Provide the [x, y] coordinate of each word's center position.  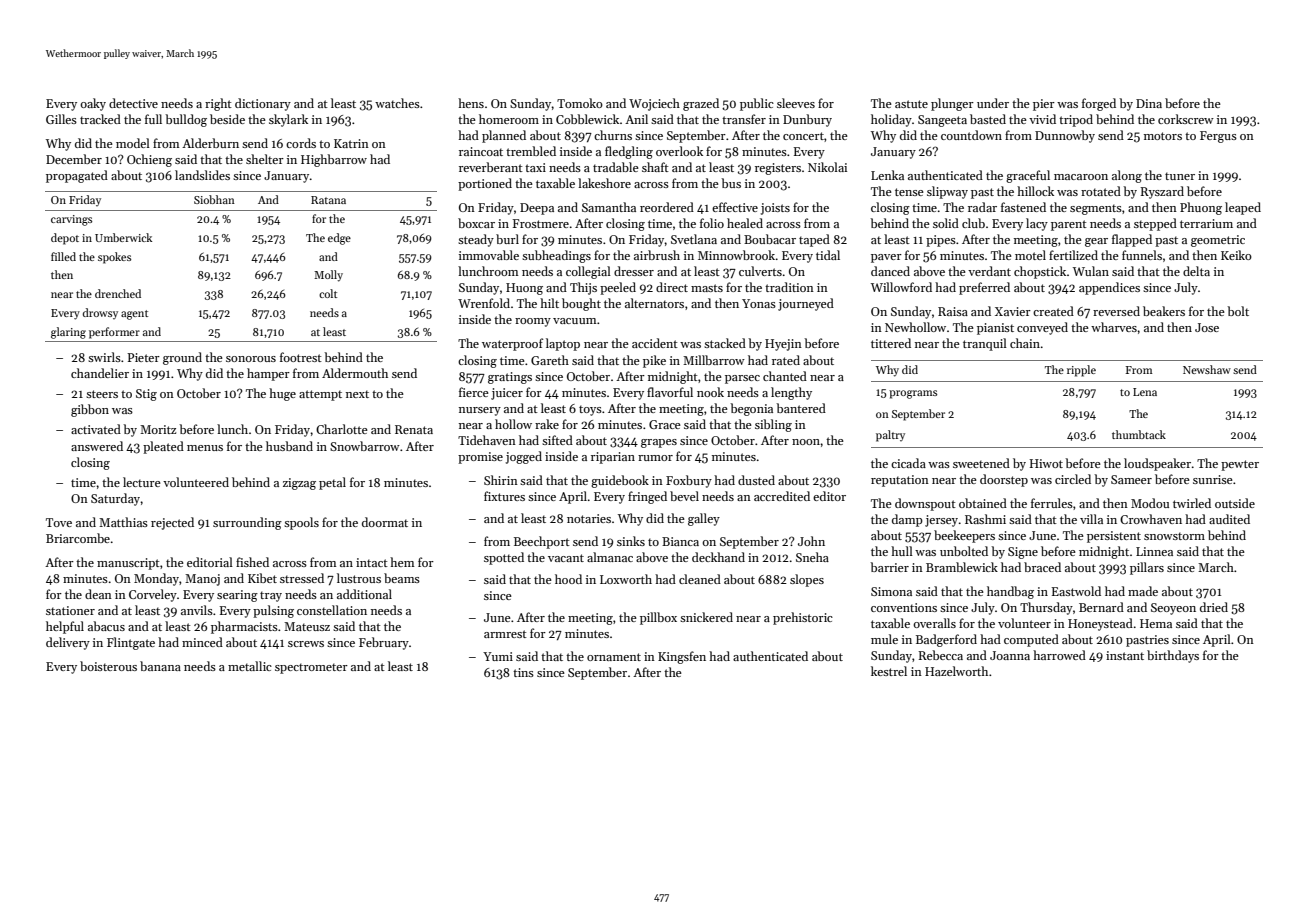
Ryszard [1162, 192]
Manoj [202, 580]
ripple [1081, 371]
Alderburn [210, 143]
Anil [636, 119]
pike [654, 361]
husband [289, 446]
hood [568, 579]
